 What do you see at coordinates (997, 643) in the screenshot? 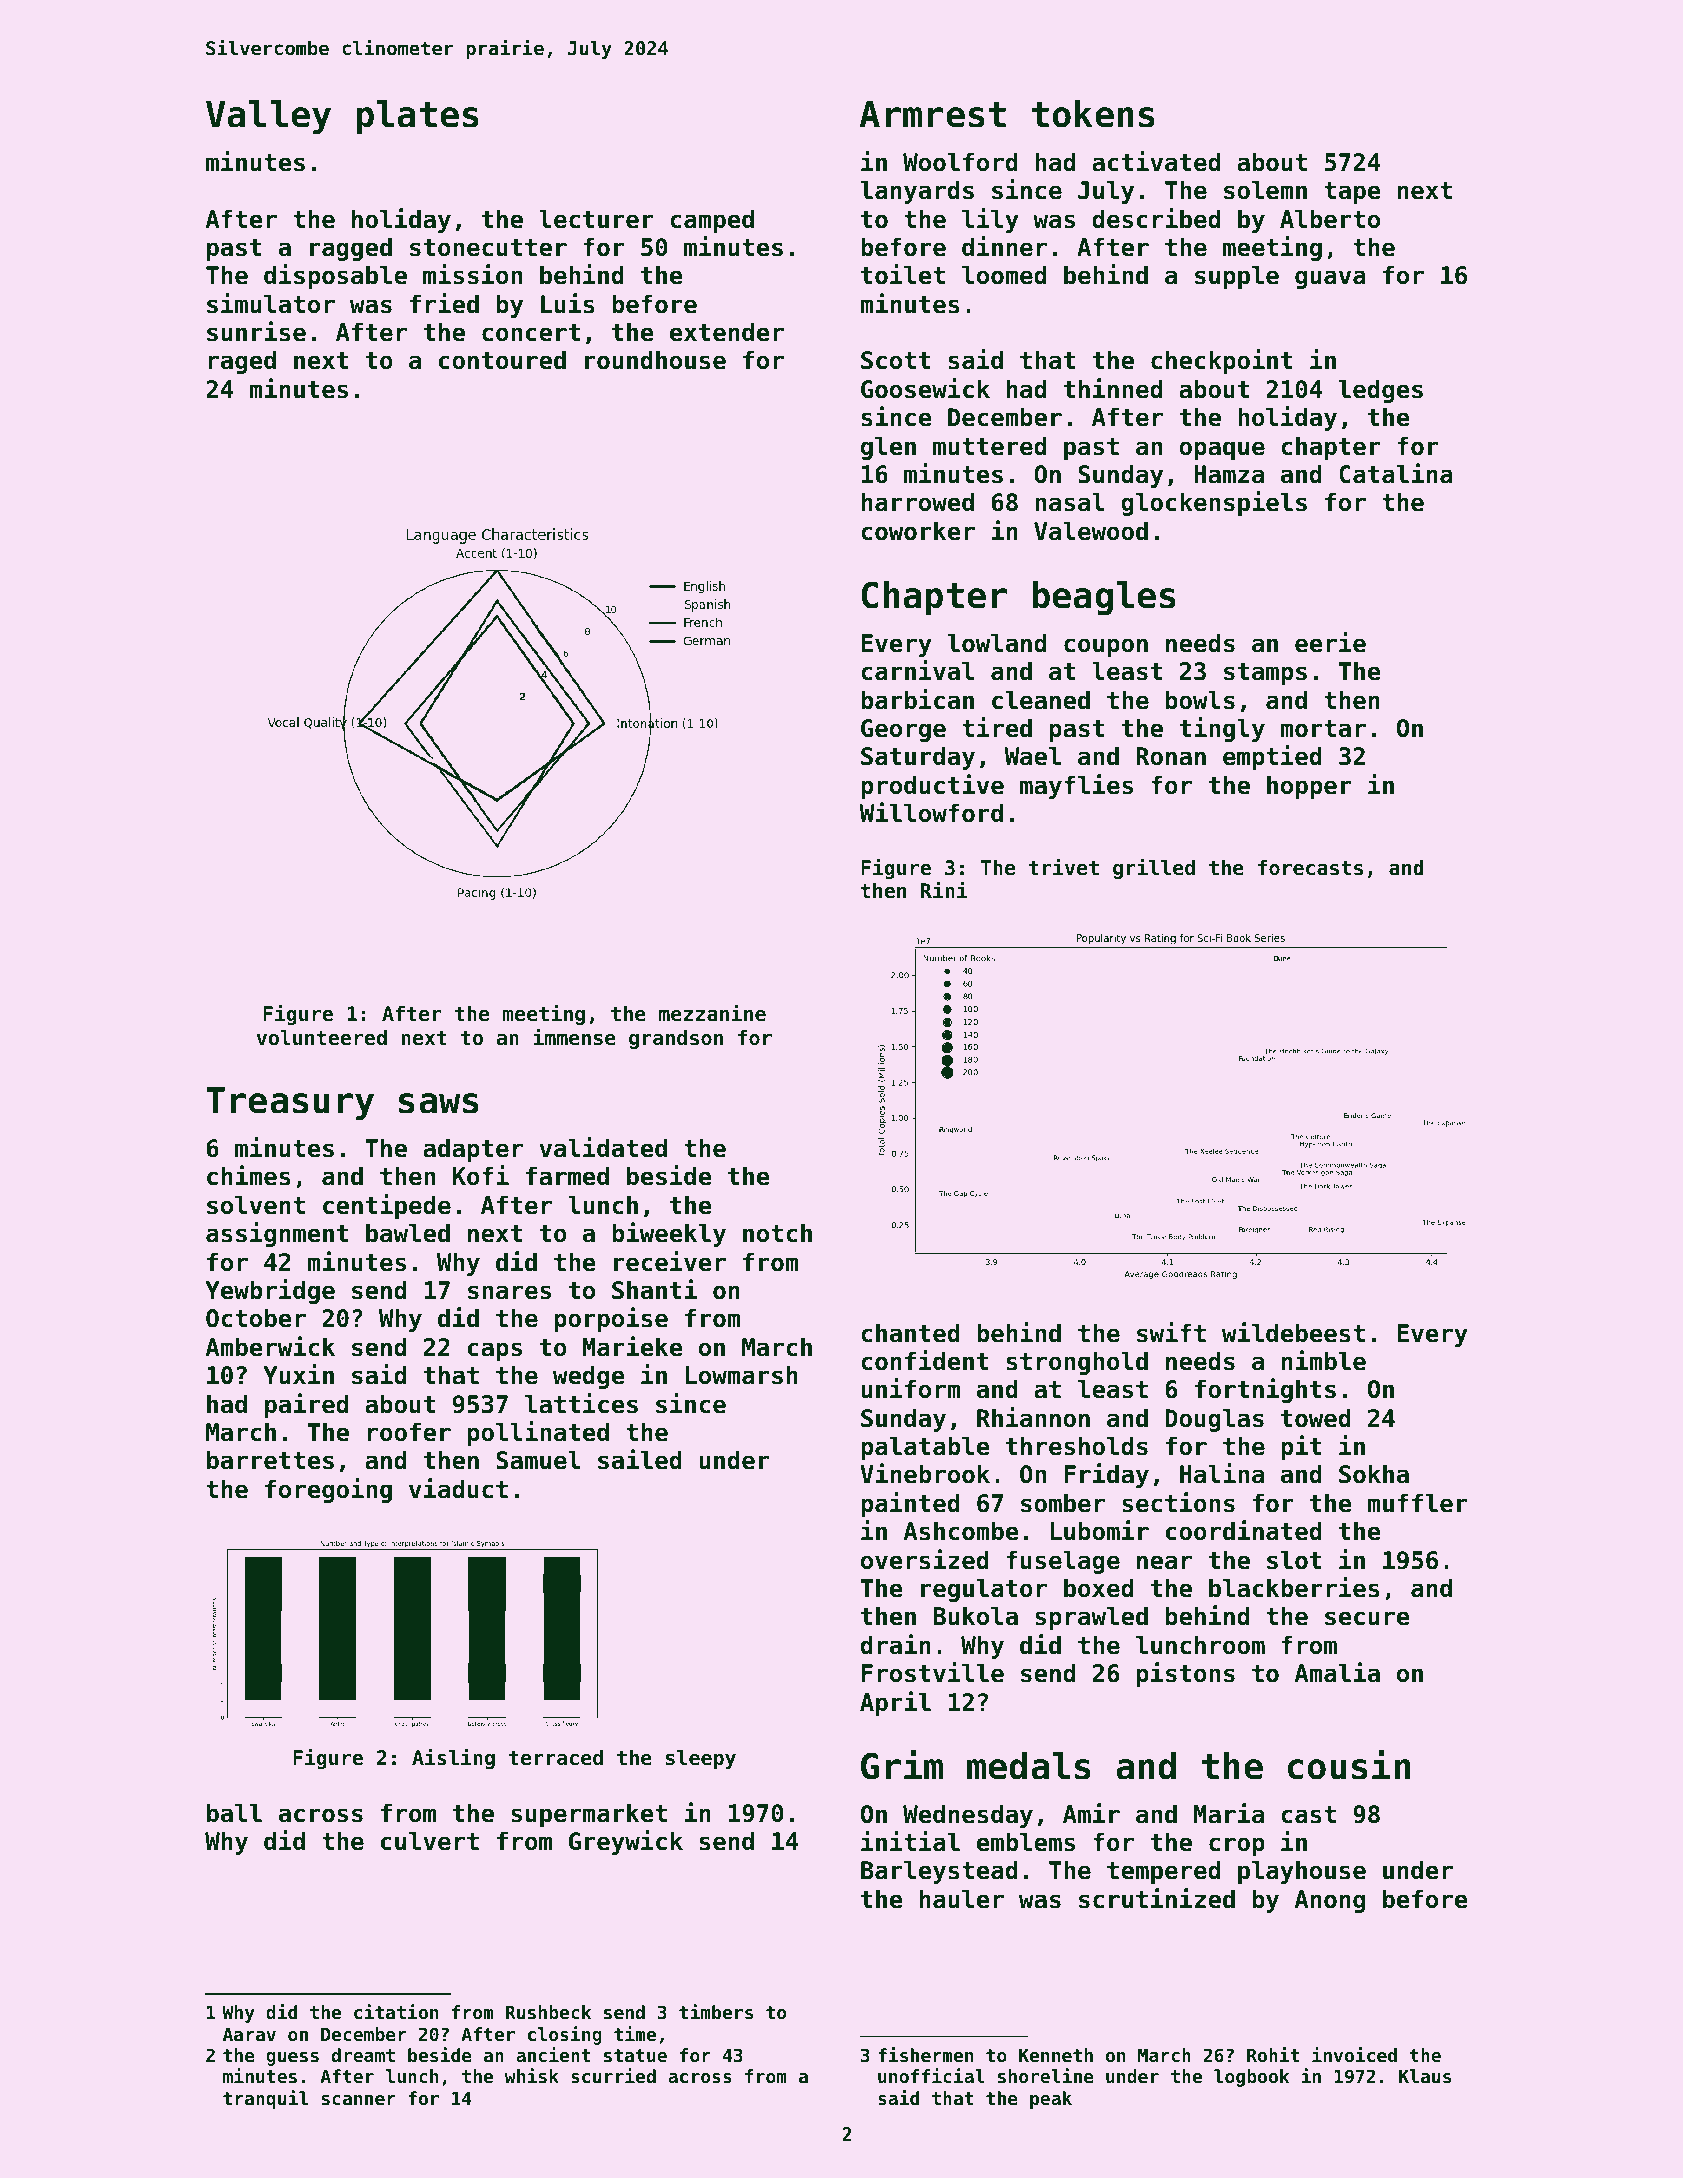
I see `lowland` at bounding box center [997, 643].
